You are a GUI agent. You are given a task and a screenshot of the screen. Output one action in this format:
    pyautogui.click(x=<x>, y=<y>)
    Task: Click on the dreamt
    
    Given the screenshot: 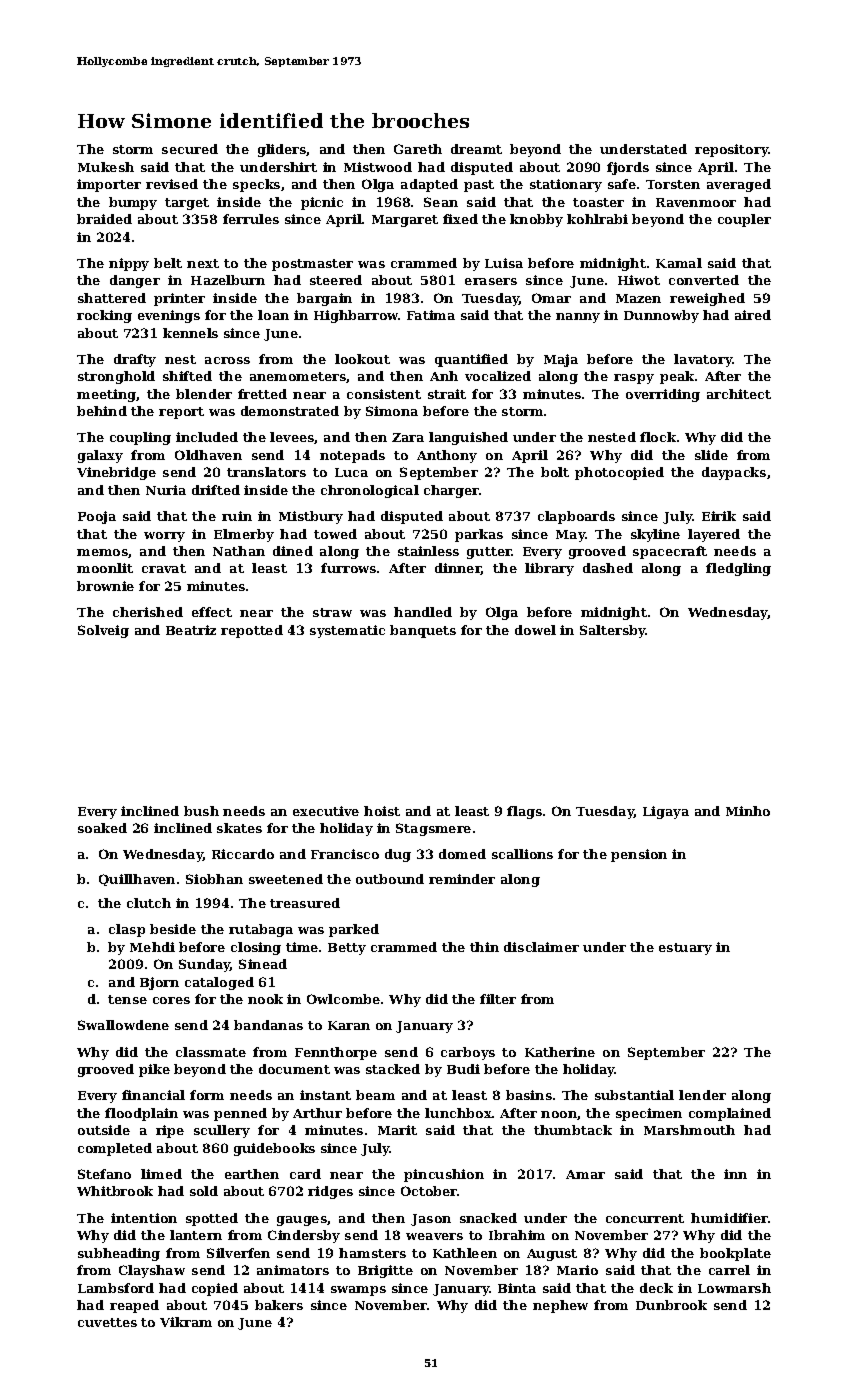 What is the action you would take?
    pyautogui.click(x=476, y=149)
